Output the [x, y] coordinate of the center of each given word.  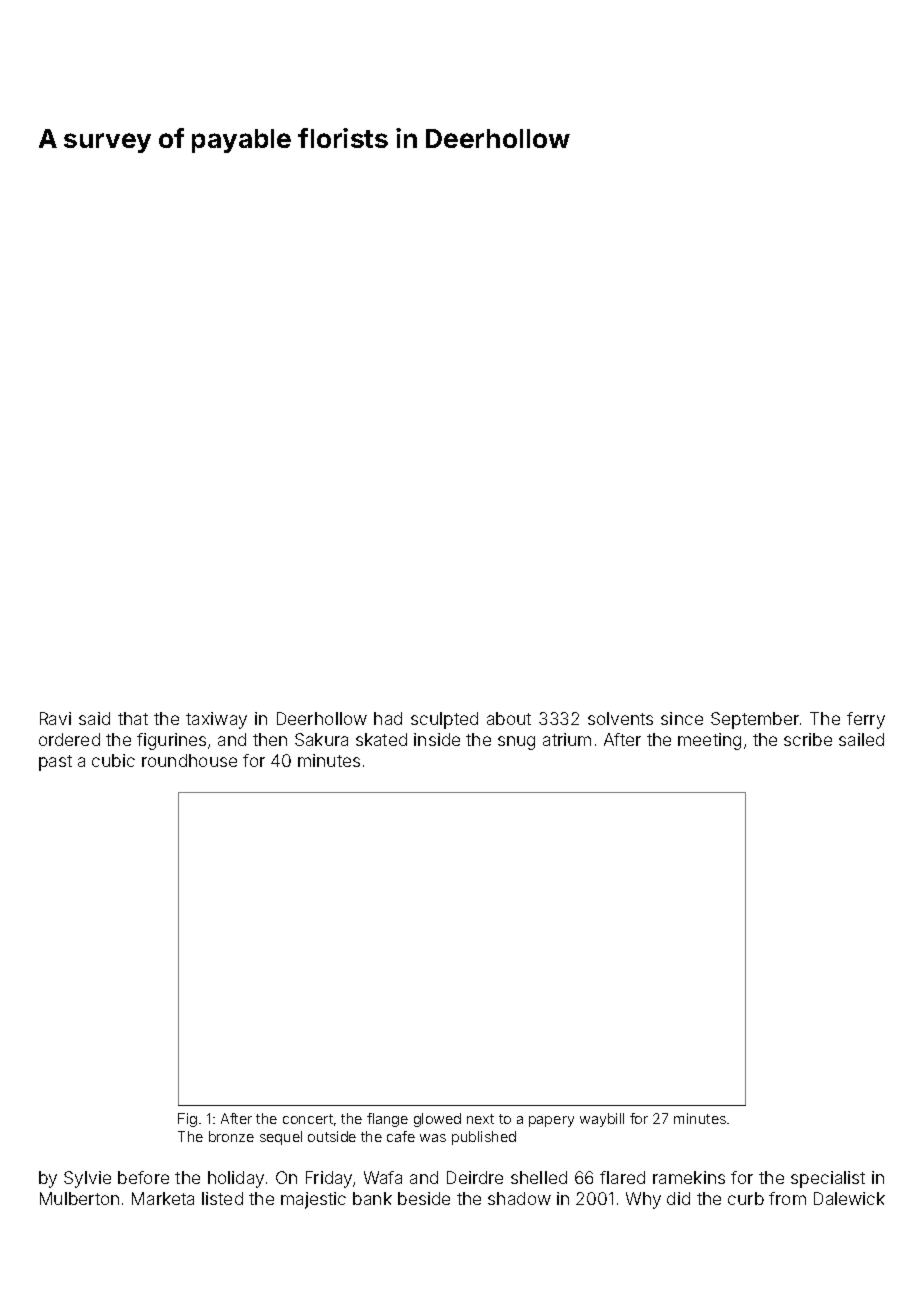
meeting [709, 741]
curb [746, 1198]
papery [551, 1121]
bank [372, 1198]
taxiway [216, 720]
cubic [113, 760]
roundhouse [189, 760]
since [682, 718]
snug [516, 743]
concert [308, 1119]
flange [387, 1120]
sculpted [444, 720]
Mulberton [79, 1198]
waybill [602, 1120]
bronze [231, 1136]
